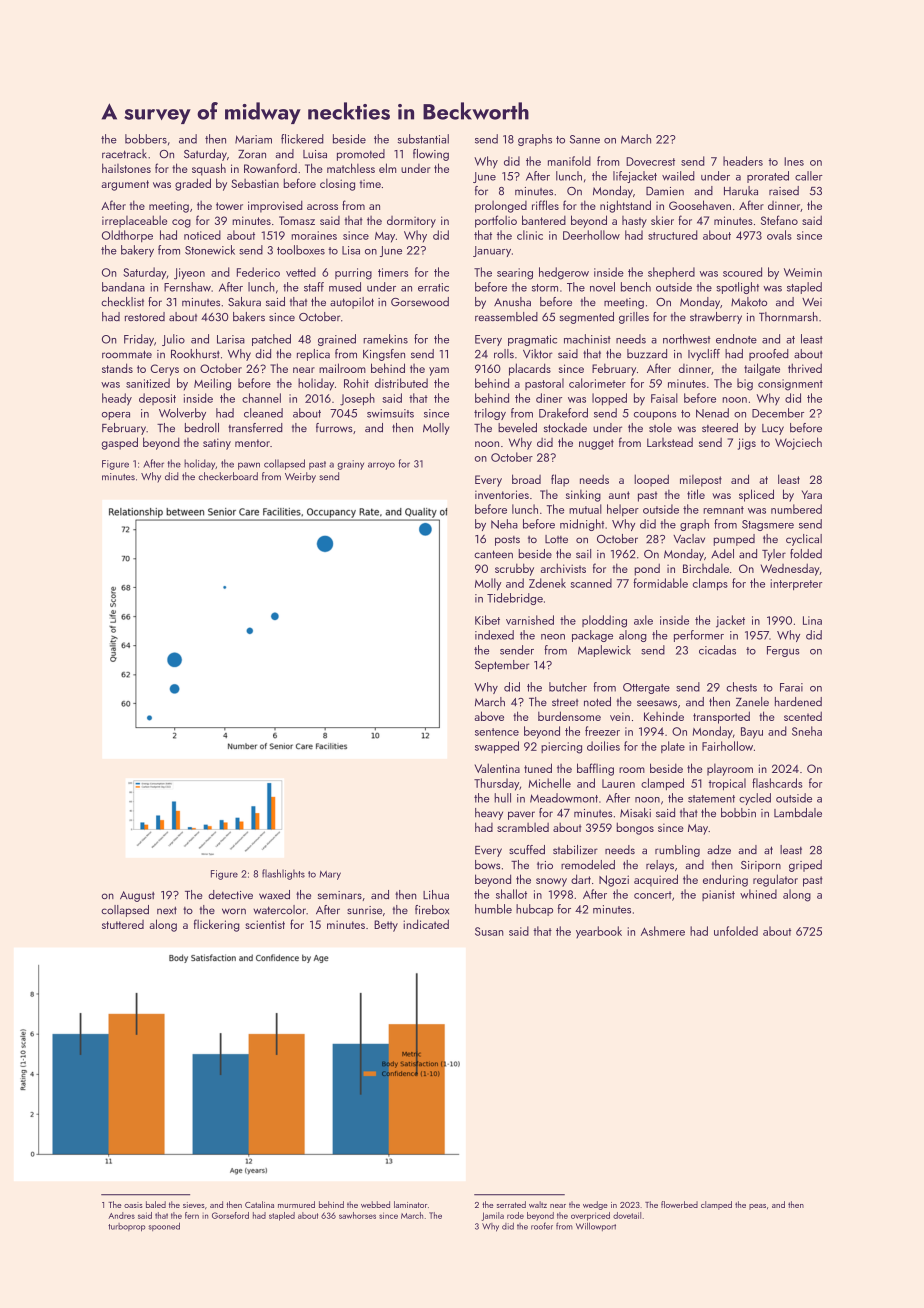 This screenshot has height=1308, width=924. I want to click on Damien, so click(665, 191).
